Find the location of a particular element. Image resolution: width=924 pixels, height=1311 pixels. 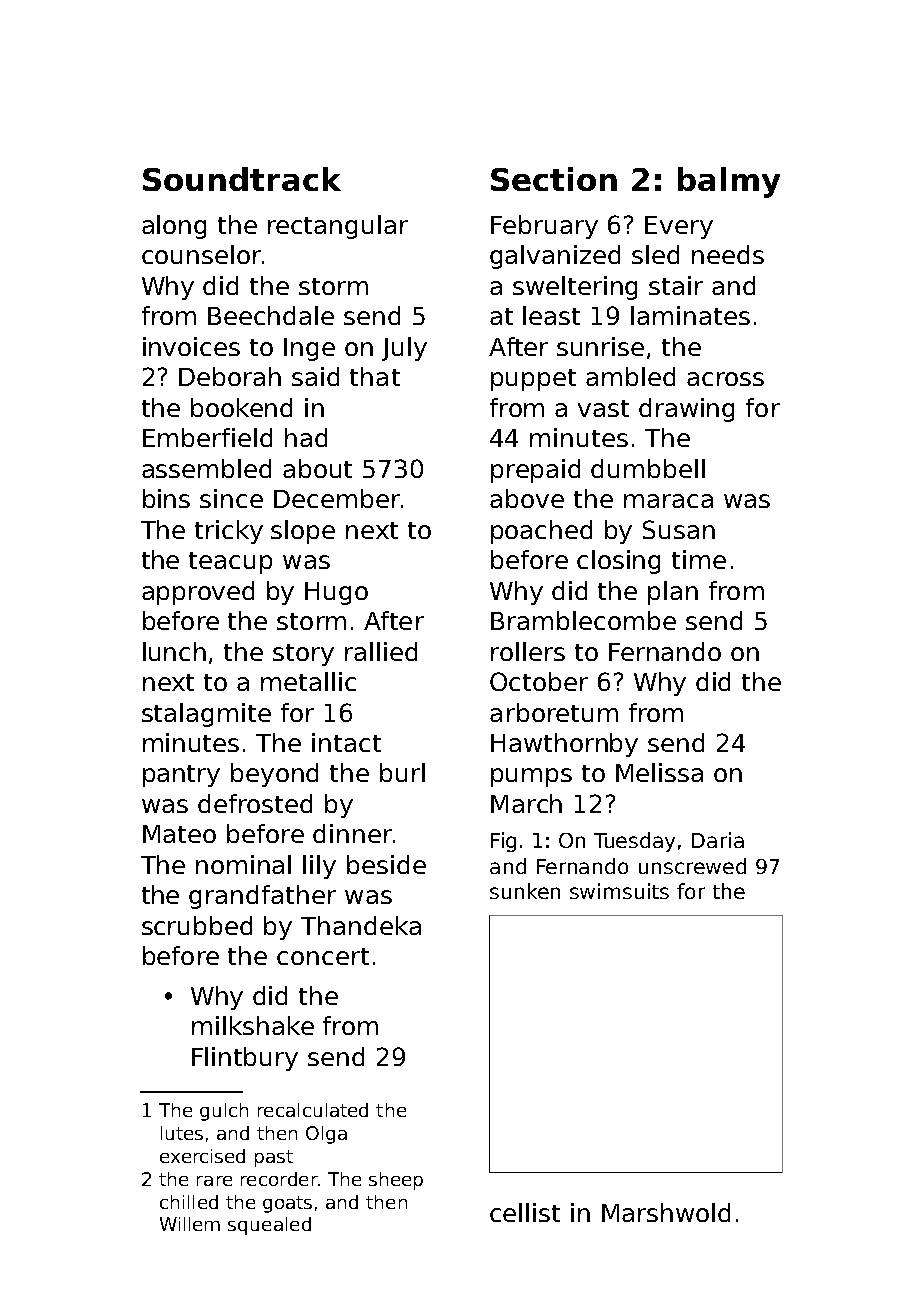

nominal is located at coordinates (243, 864).
